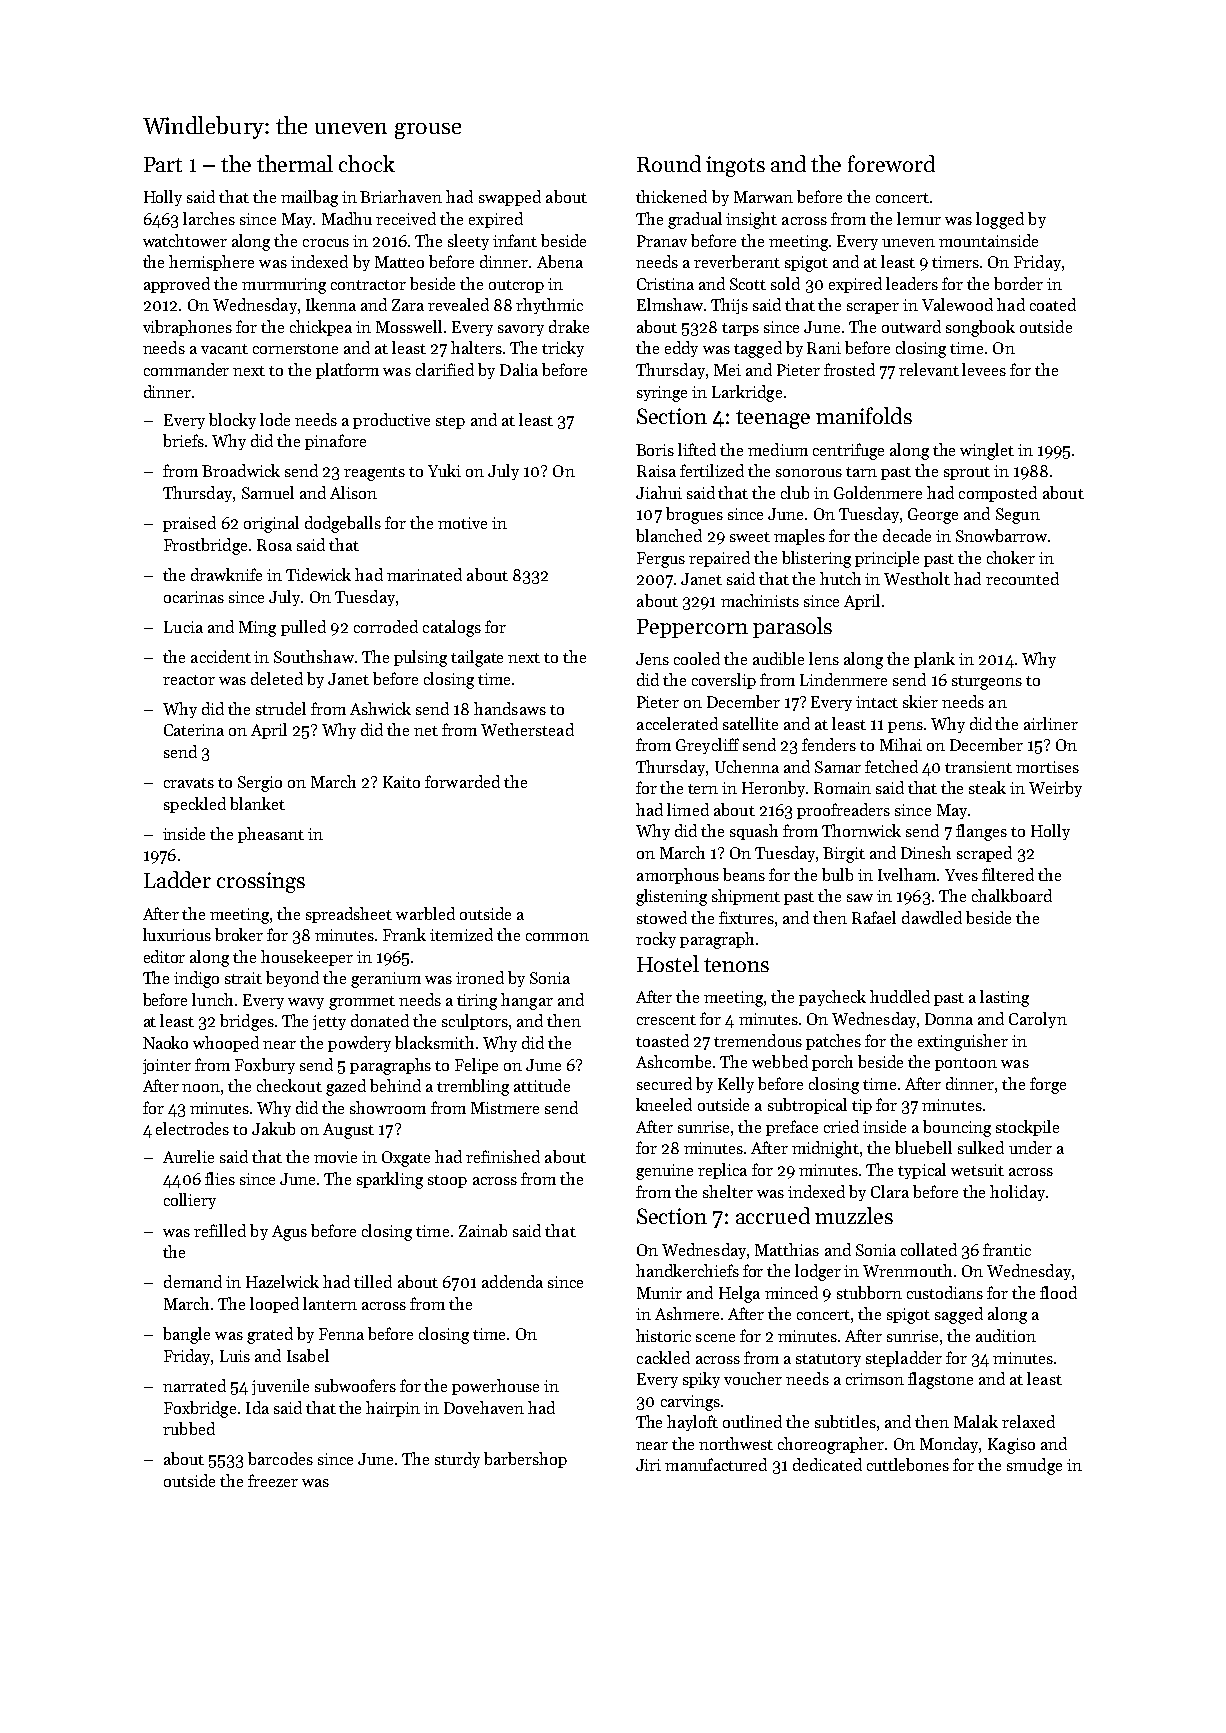 The width and height of the document is (1226, 1733). Describe the element at coordinates (1034, 1466) in the document. I see `smudge` at that location.
